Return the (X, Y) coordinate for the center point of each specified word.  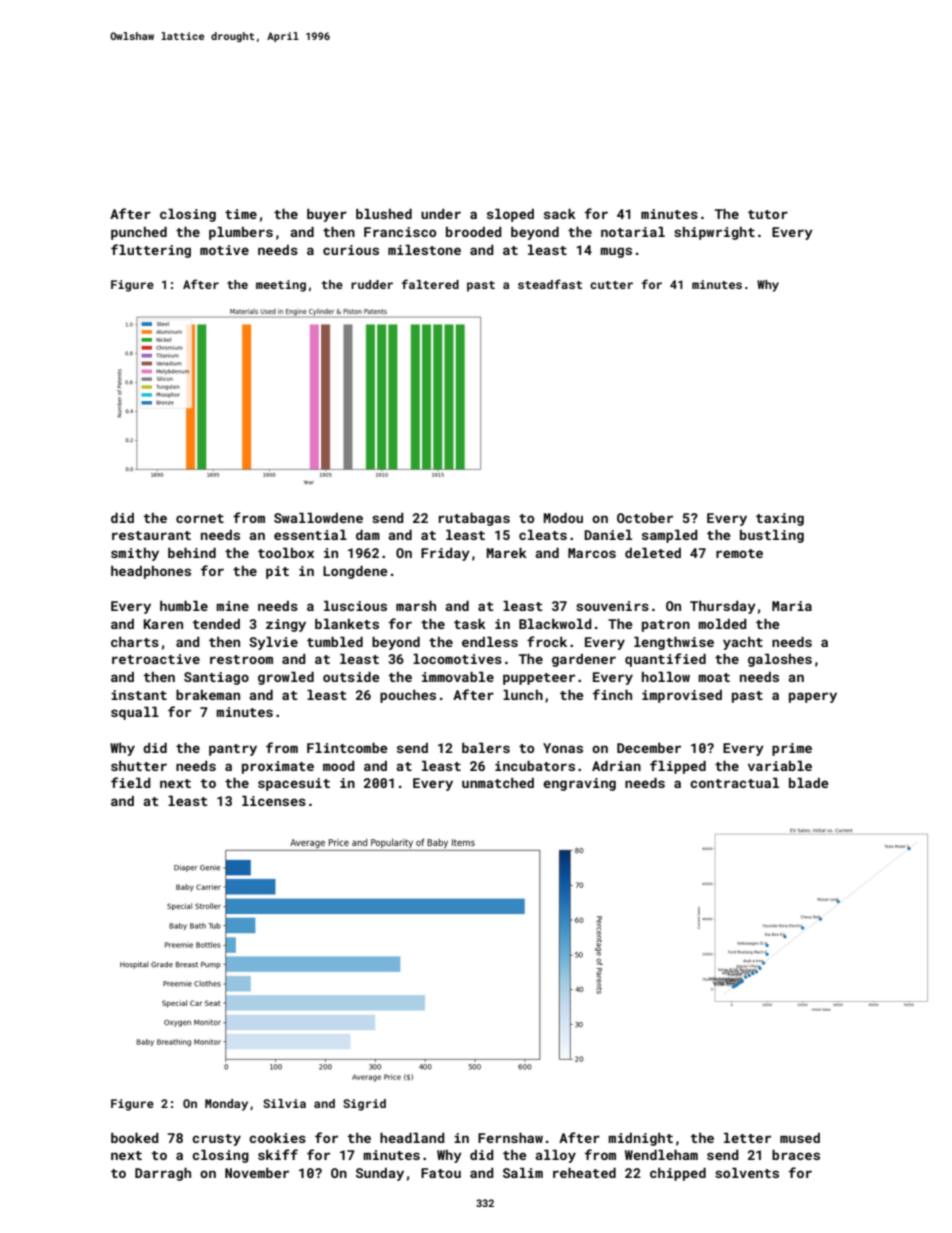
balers (486, 748)
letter (747, 1138)
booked (135, 1138)
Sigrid (364, 1105)
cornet (200, 518)
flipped (678, 767)
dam (368, 535)
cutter (611, 285)
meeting (281, 286)
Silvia (284, 1103)
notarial (633, 232)
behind (192, 553)
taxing (780, 519)
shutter (139, 766)
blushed (384, 214)
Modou (563, 518)
